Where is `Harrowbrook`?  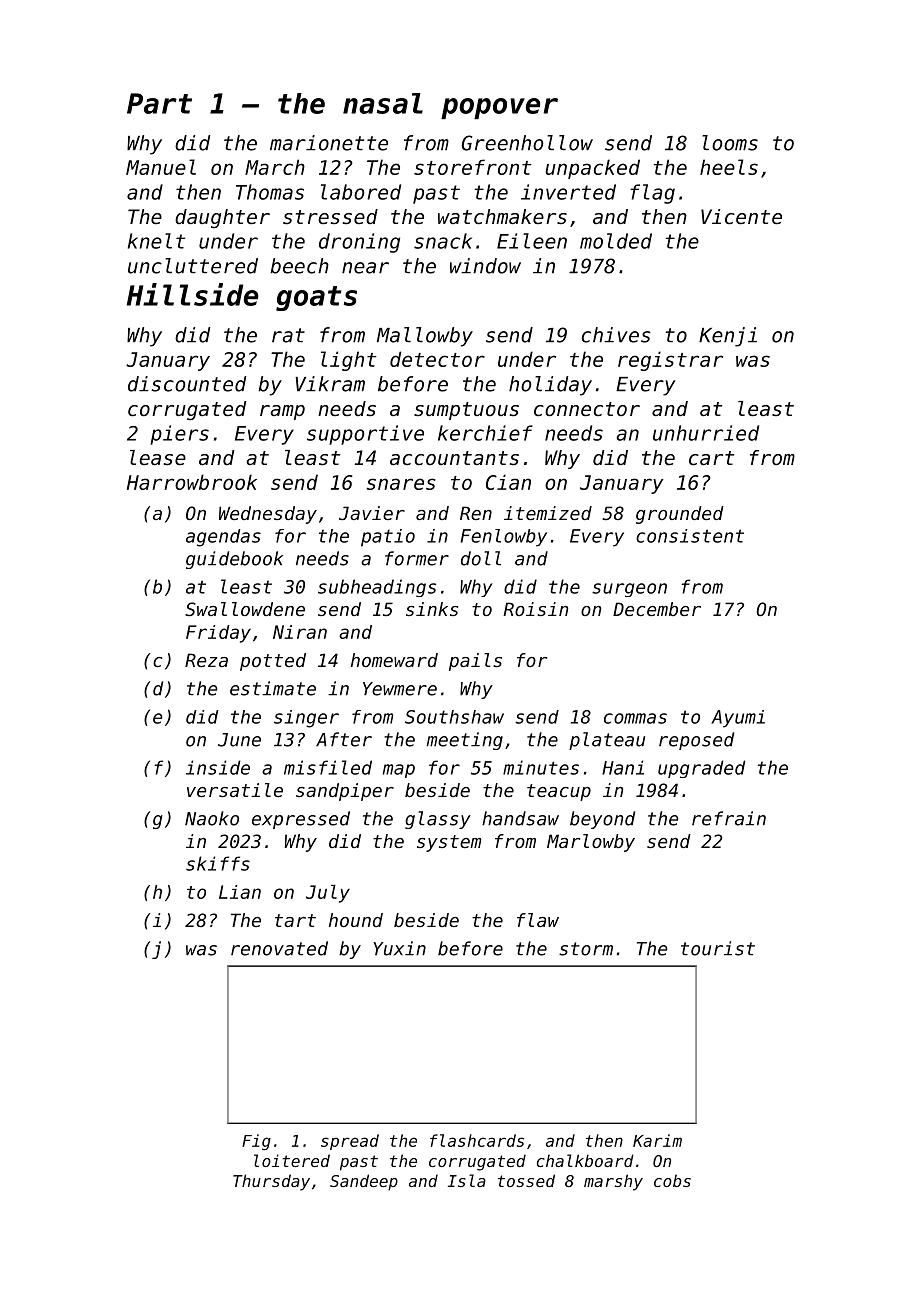 Harrowbrook is located at coordinates (192, 482).
